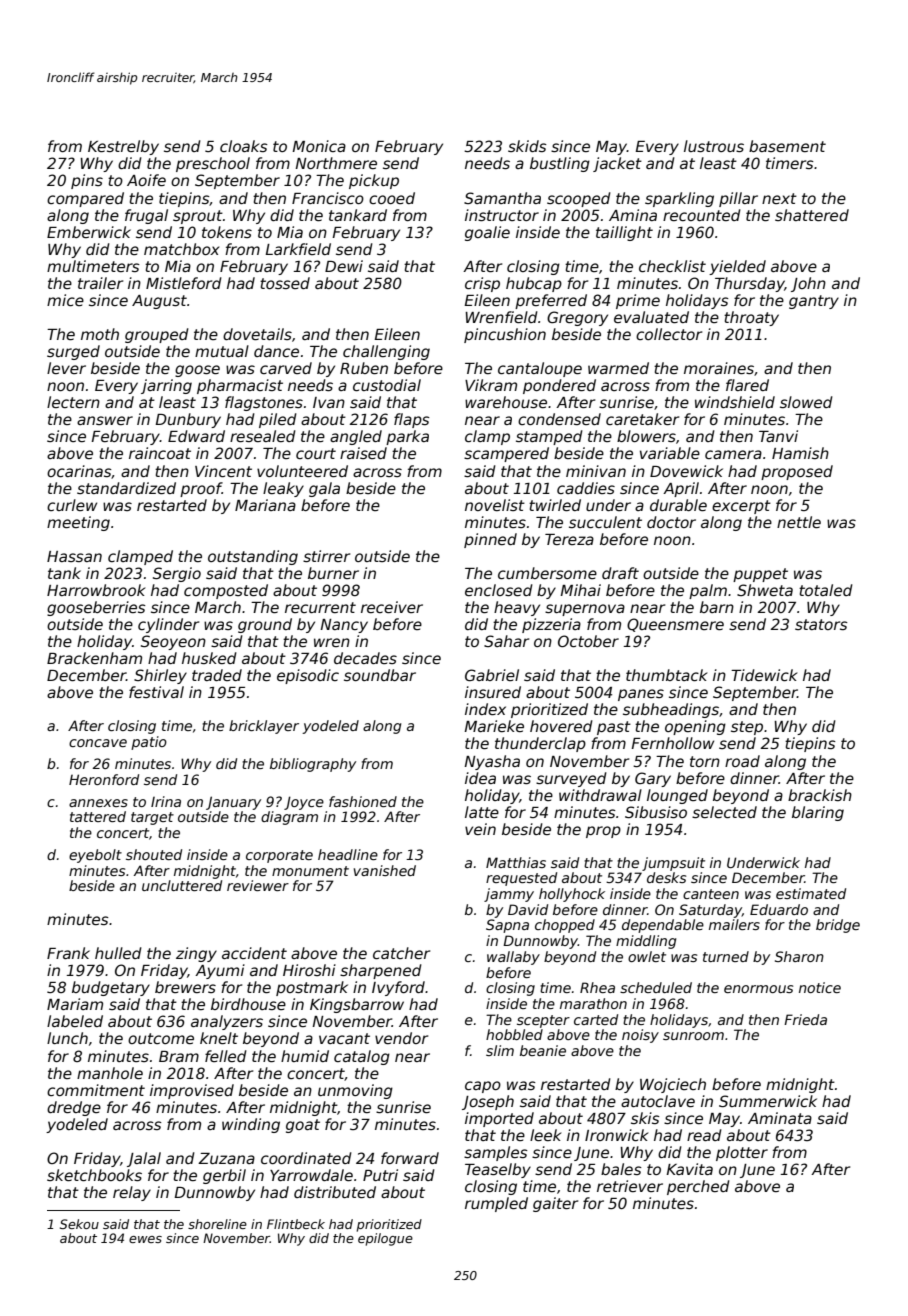 Image resolution: width=908 pixels, height=1316 pixels. I want to click on barn, so click(717, 607).
